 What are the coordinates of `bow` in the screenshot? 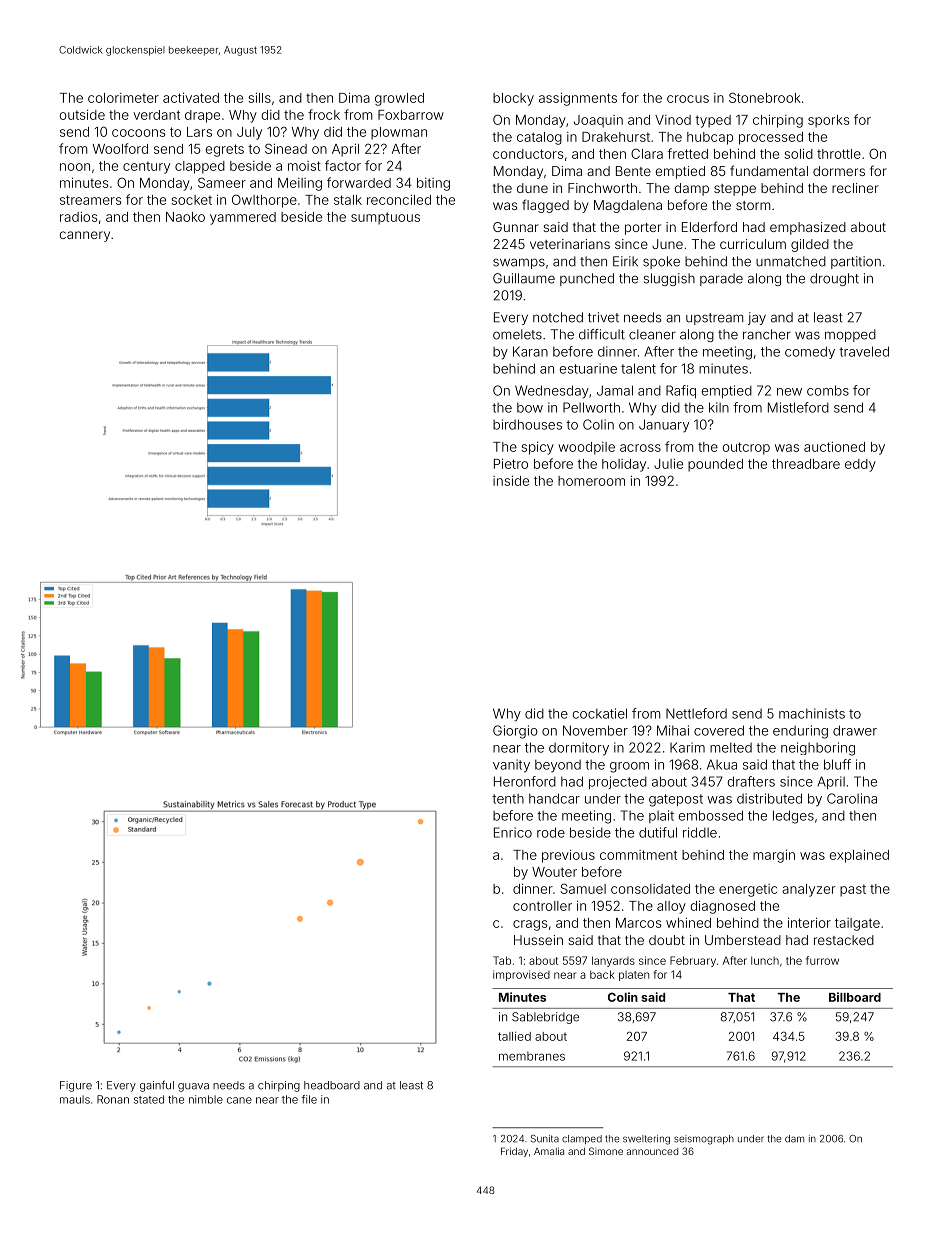 It's located at (530, 408).
